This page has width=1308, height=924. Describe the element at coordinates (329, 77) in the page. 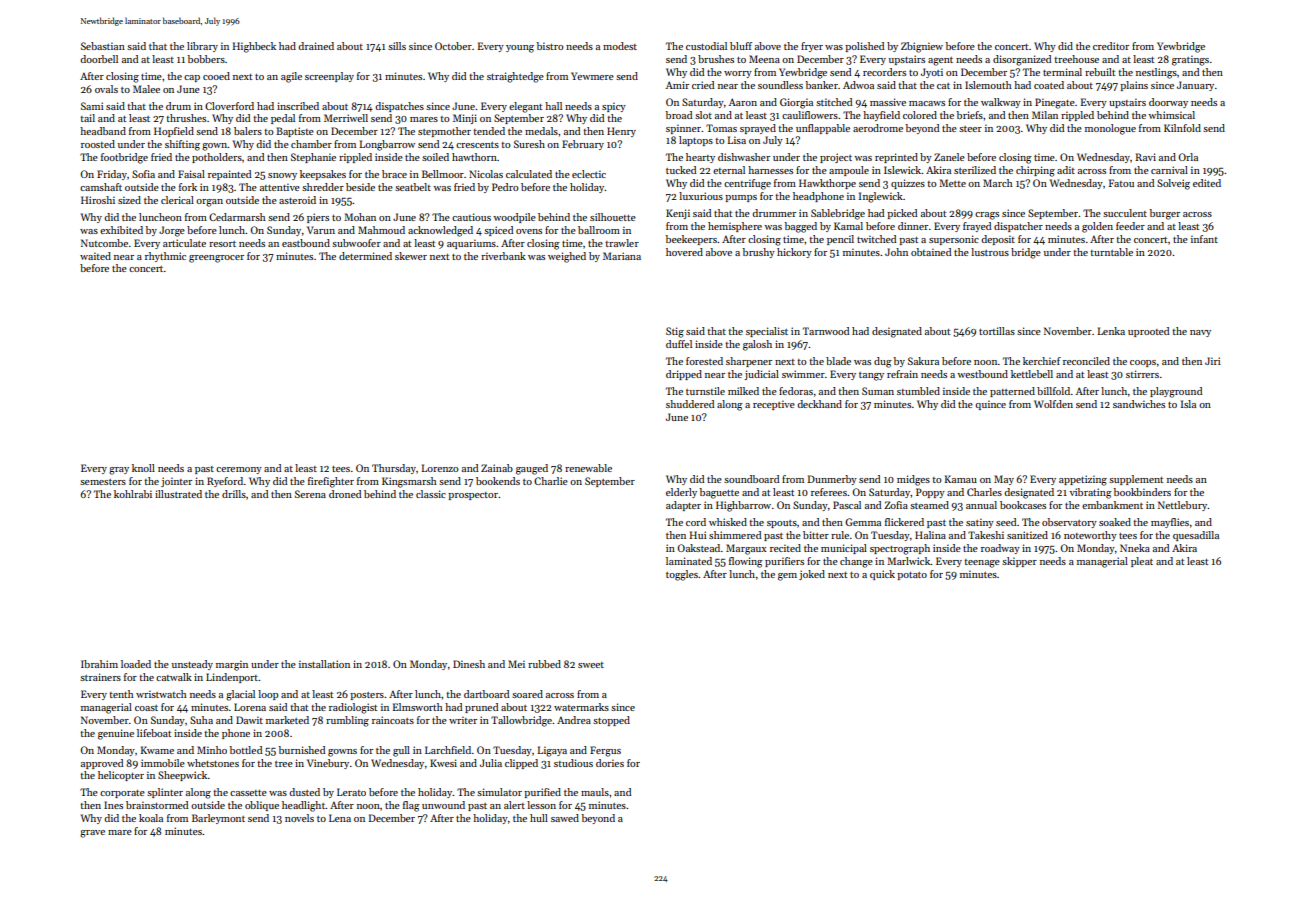

I see `screenplay` at that location.
